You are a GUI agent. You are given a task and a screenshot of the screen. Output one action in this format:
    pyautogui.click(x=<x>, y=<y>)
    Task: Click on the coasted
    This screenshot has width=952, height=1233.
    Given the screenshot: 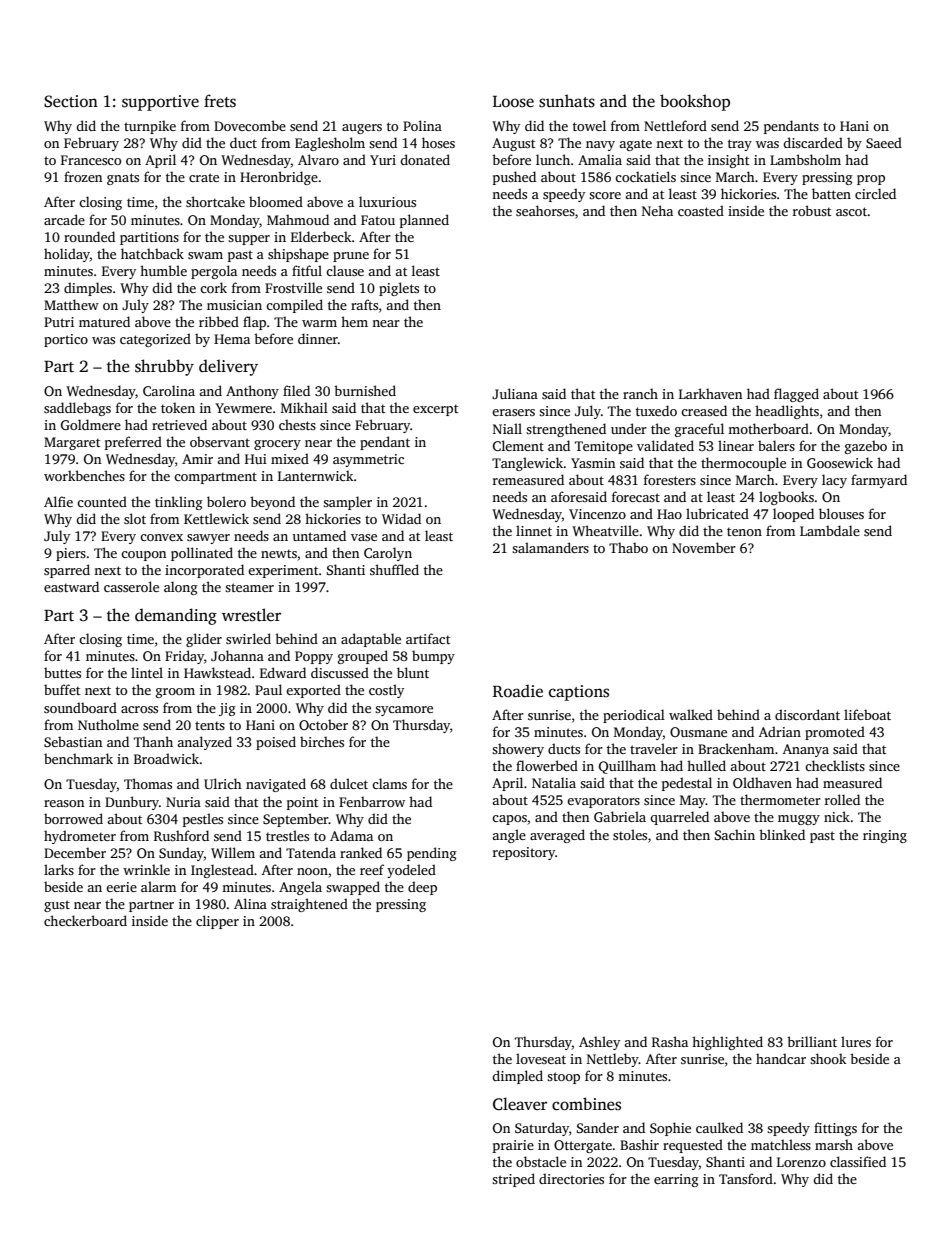 What is the action you would take?
    pyautogui.click(x=701, y=210)
